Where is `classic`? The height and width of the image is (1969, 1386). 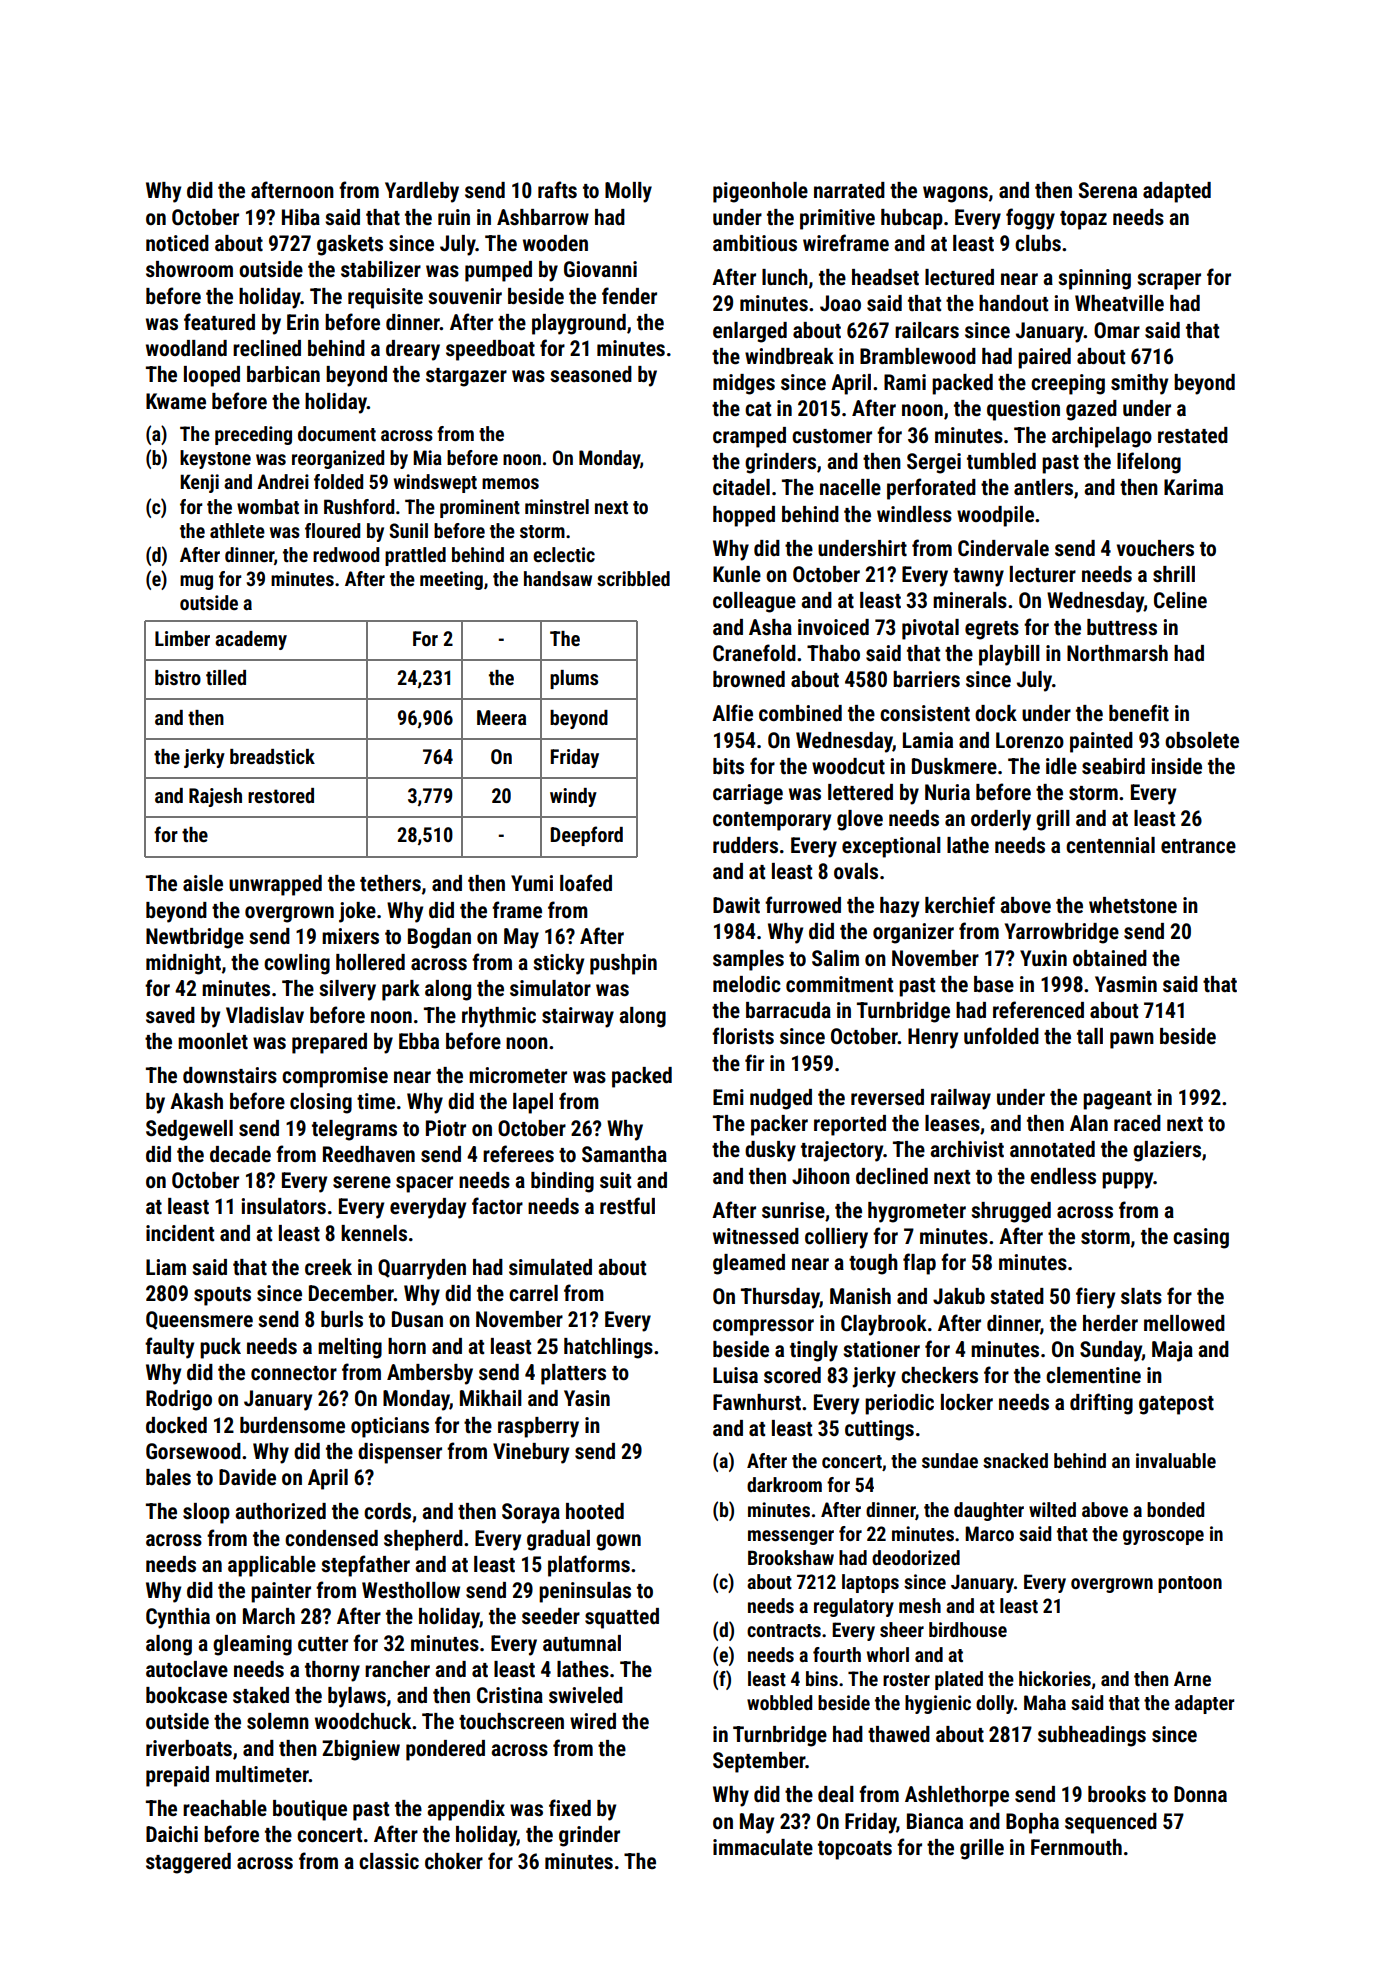 classic is located at coordinates (389, 1861).
